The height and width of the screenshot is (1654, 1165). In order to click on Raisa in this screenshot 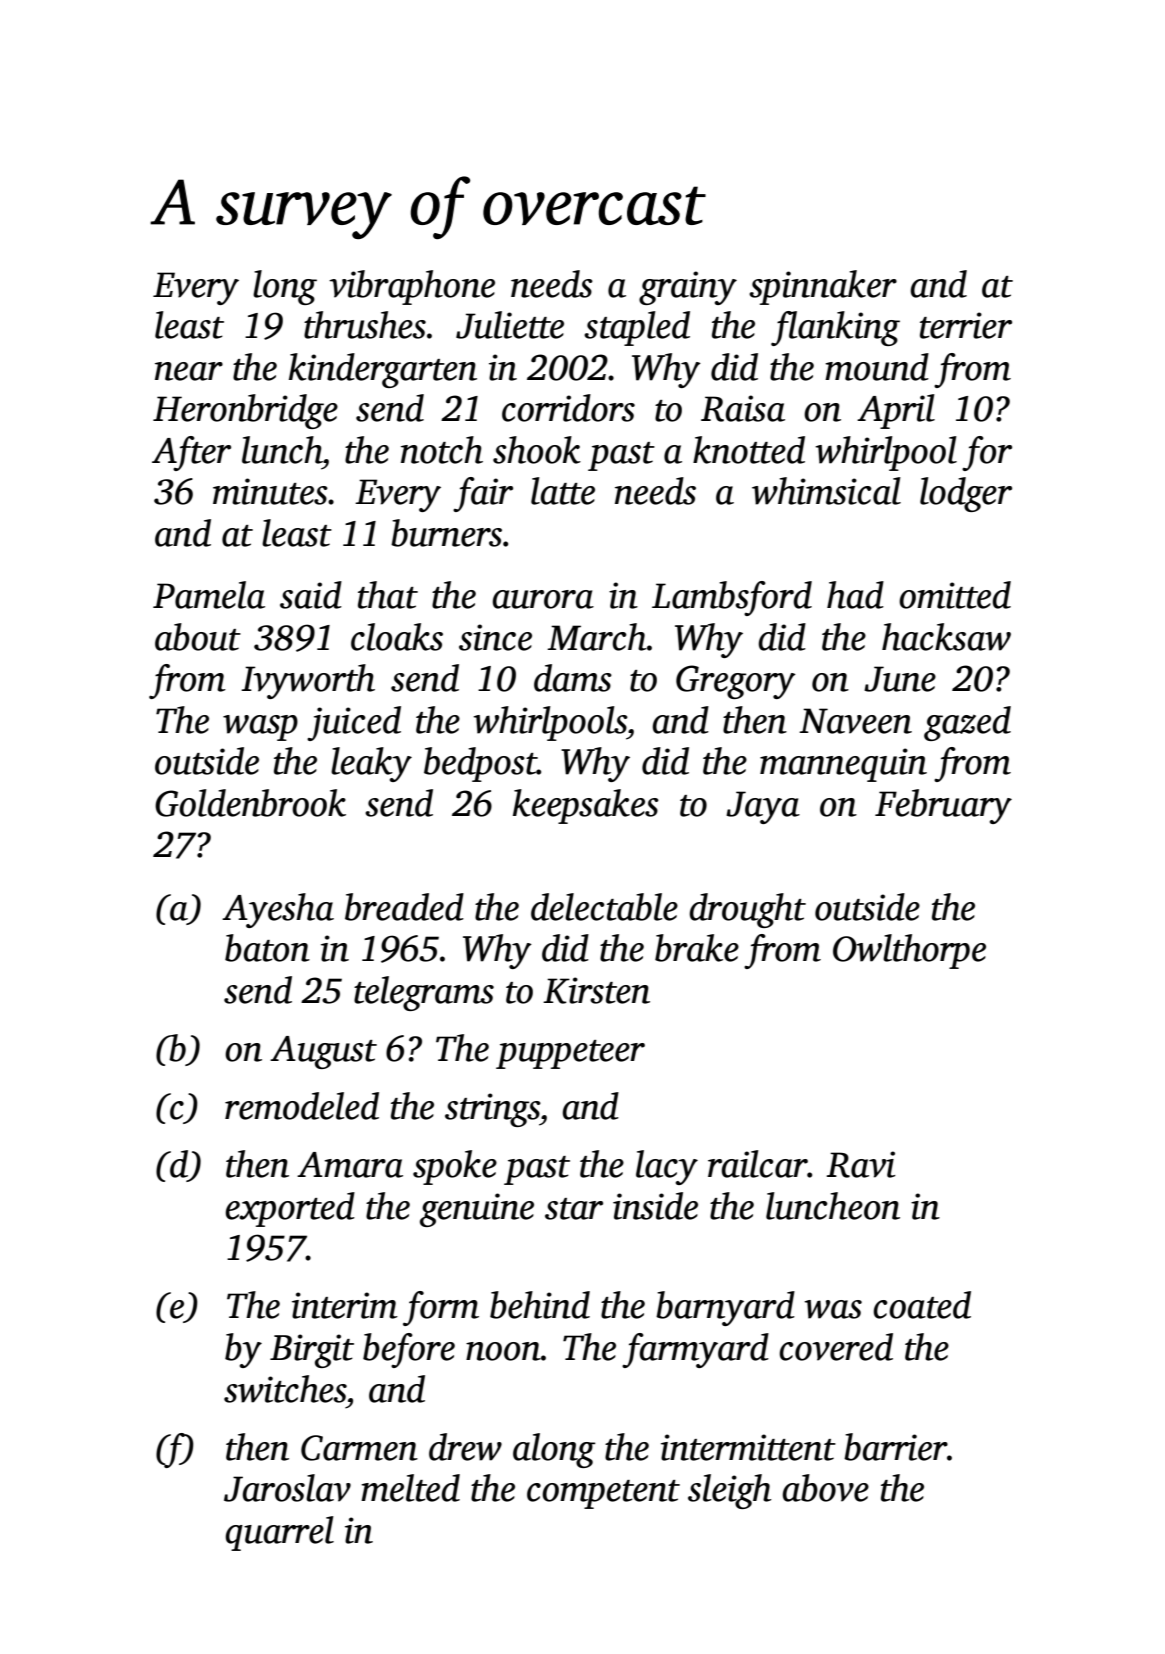, I will do `click(743, 408)`.
